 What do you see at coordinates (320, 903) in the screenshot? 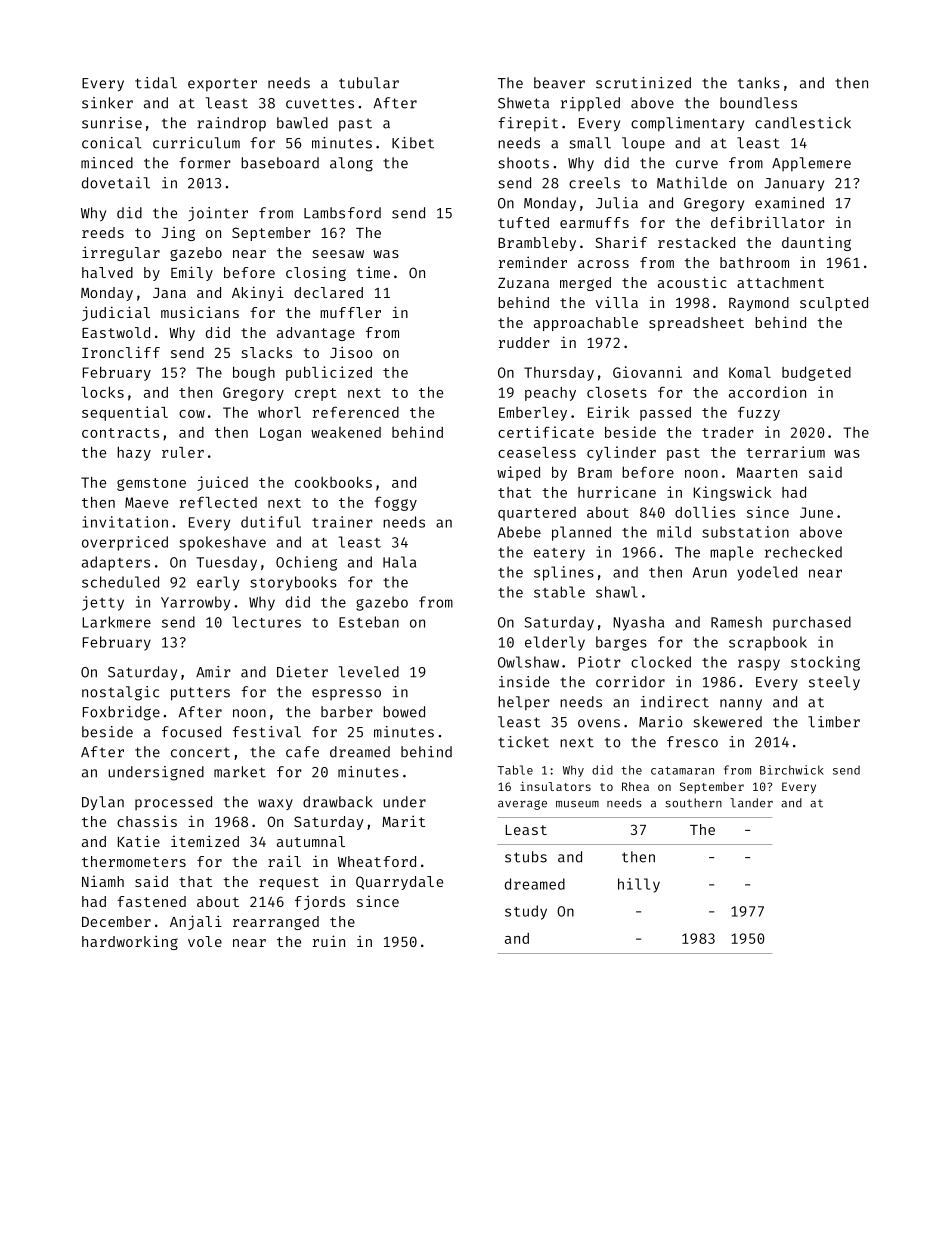
I see `fjords` at bounding box center [320, 903].
